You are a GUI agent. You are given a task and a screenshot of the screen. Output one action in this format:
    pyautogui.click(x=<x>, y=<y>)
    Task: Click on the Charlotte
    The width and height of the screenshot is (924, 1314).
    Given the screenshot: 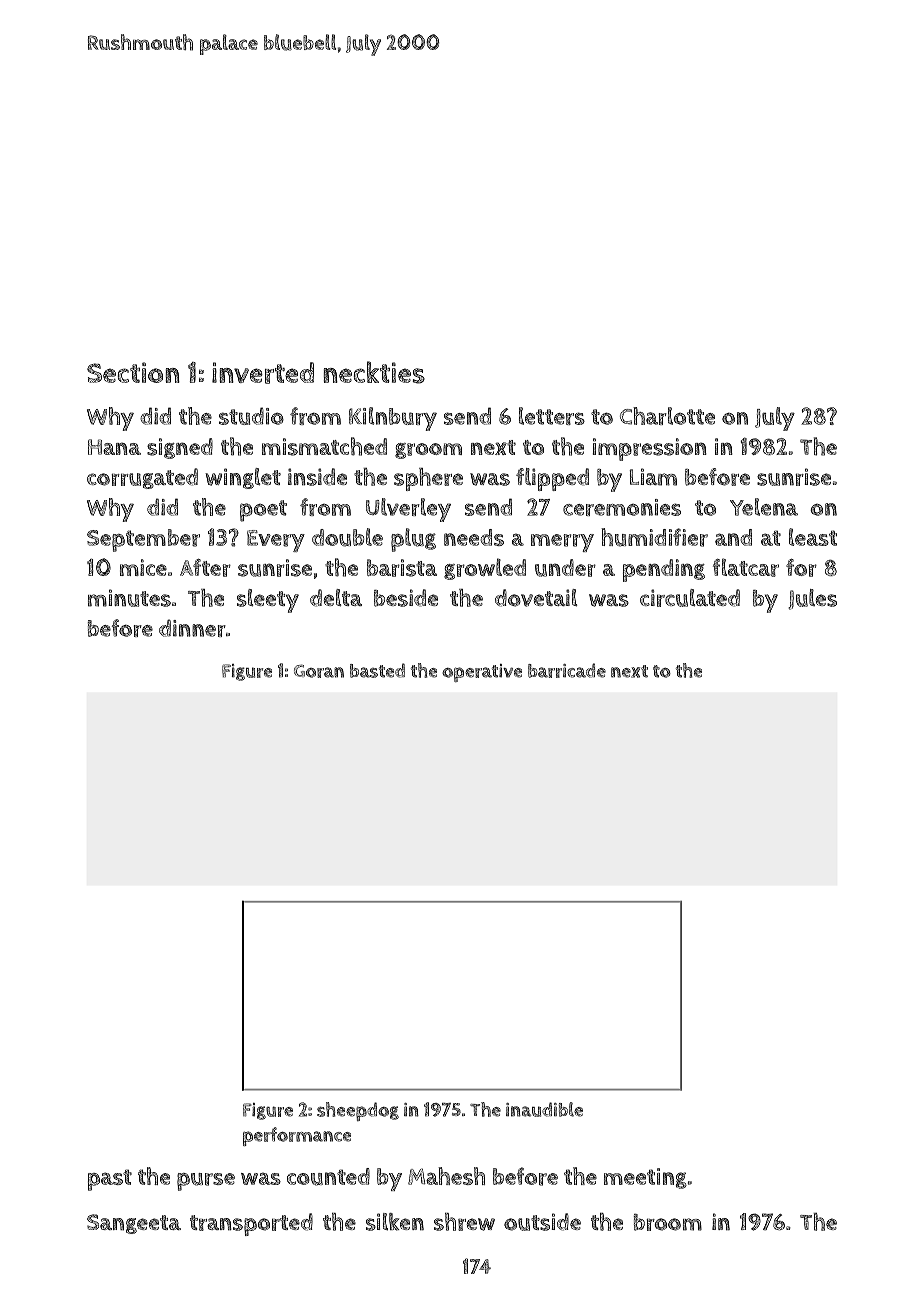 What is the action you would take?
    pyautogui.click(x=667, y=416)
